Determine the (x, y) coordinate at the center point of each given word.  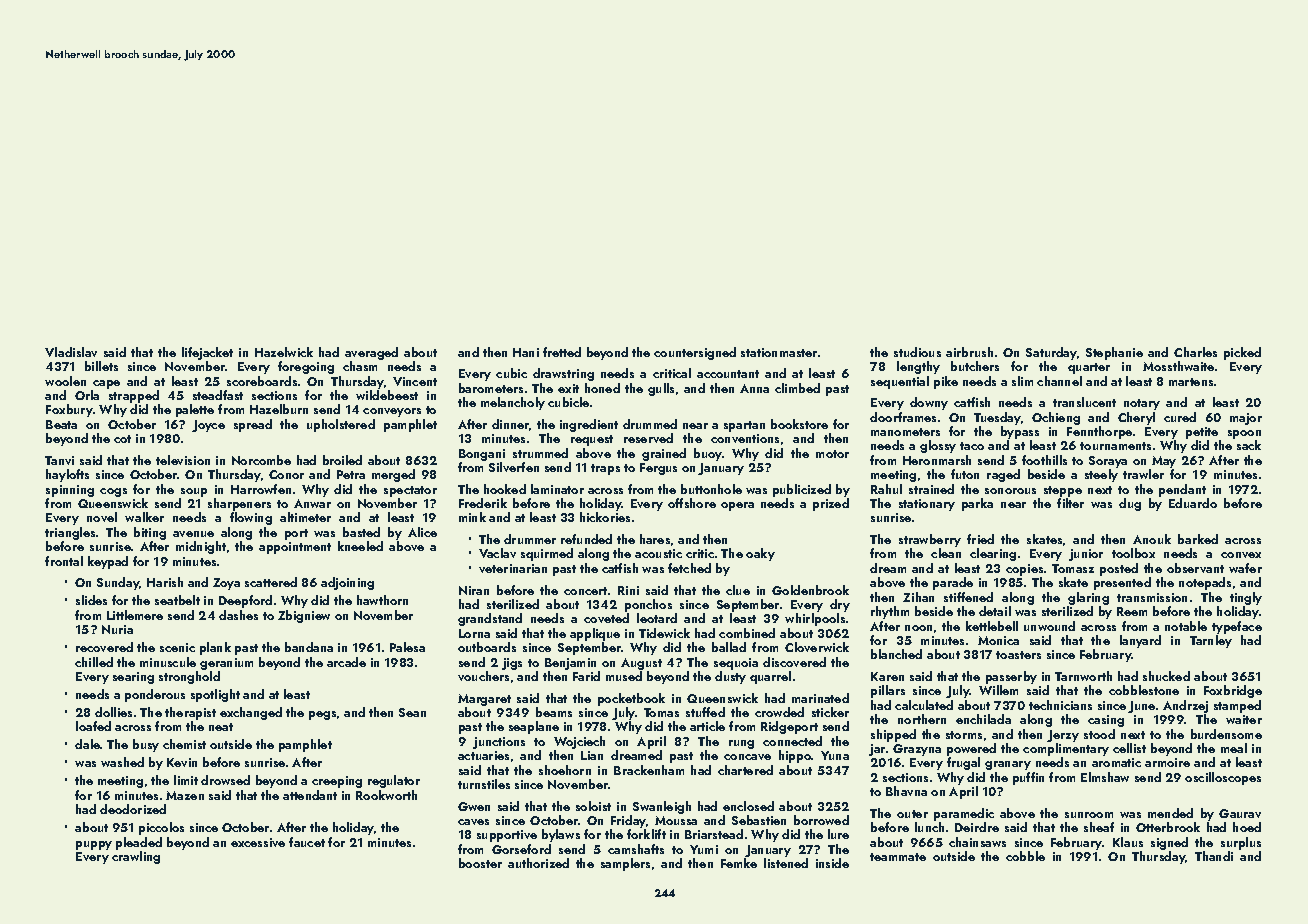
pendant (1182, 490)
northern (922, 719)
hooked (505, 489)
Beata (61, 424)
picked (1242, 353)
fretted (562, 352)
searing (133, 678)
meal (1234, 748)
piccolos (161, 828)
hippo (795, 756)
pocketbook (631, 699)
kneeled (360, 546)
